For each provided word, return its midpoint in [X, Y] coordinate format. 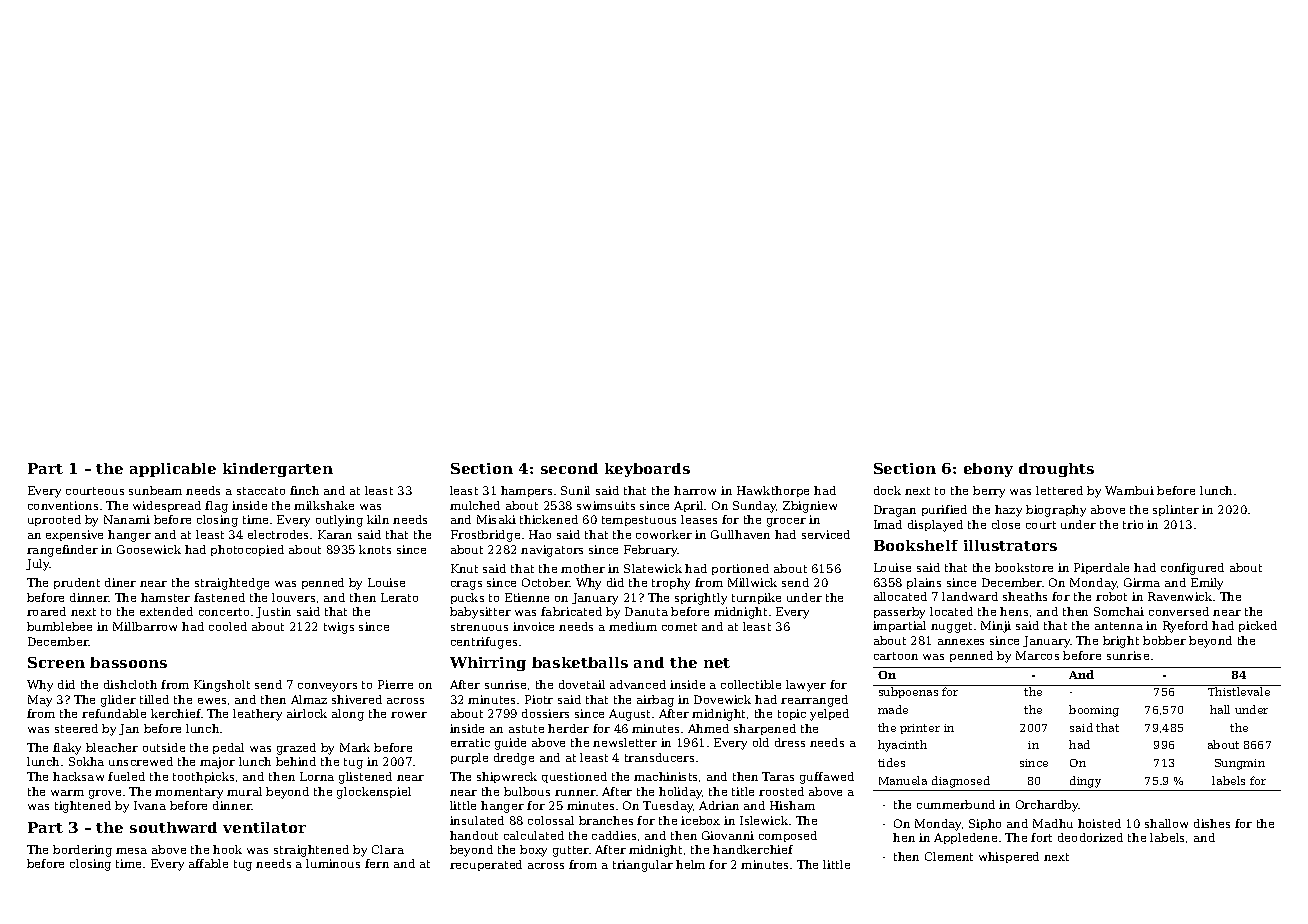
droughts [1056, 470]
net [717, 663]
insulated [477, 820]
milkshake [324, 505]
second [569, 468]
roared [46, 611]
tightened [83, 807]
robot [1111, 596]
